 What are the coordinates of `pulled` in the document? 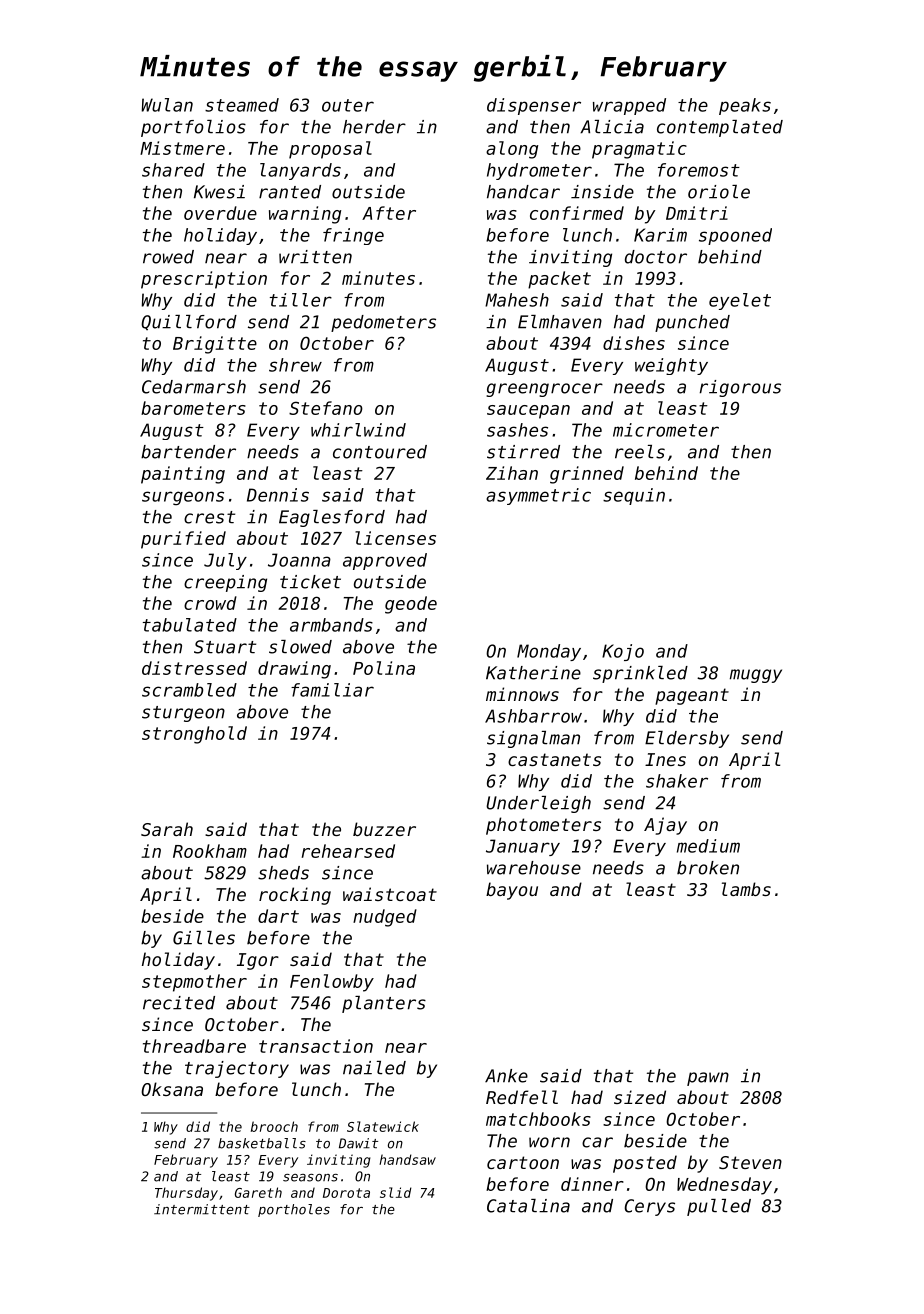 It's located at (719, 1207).
